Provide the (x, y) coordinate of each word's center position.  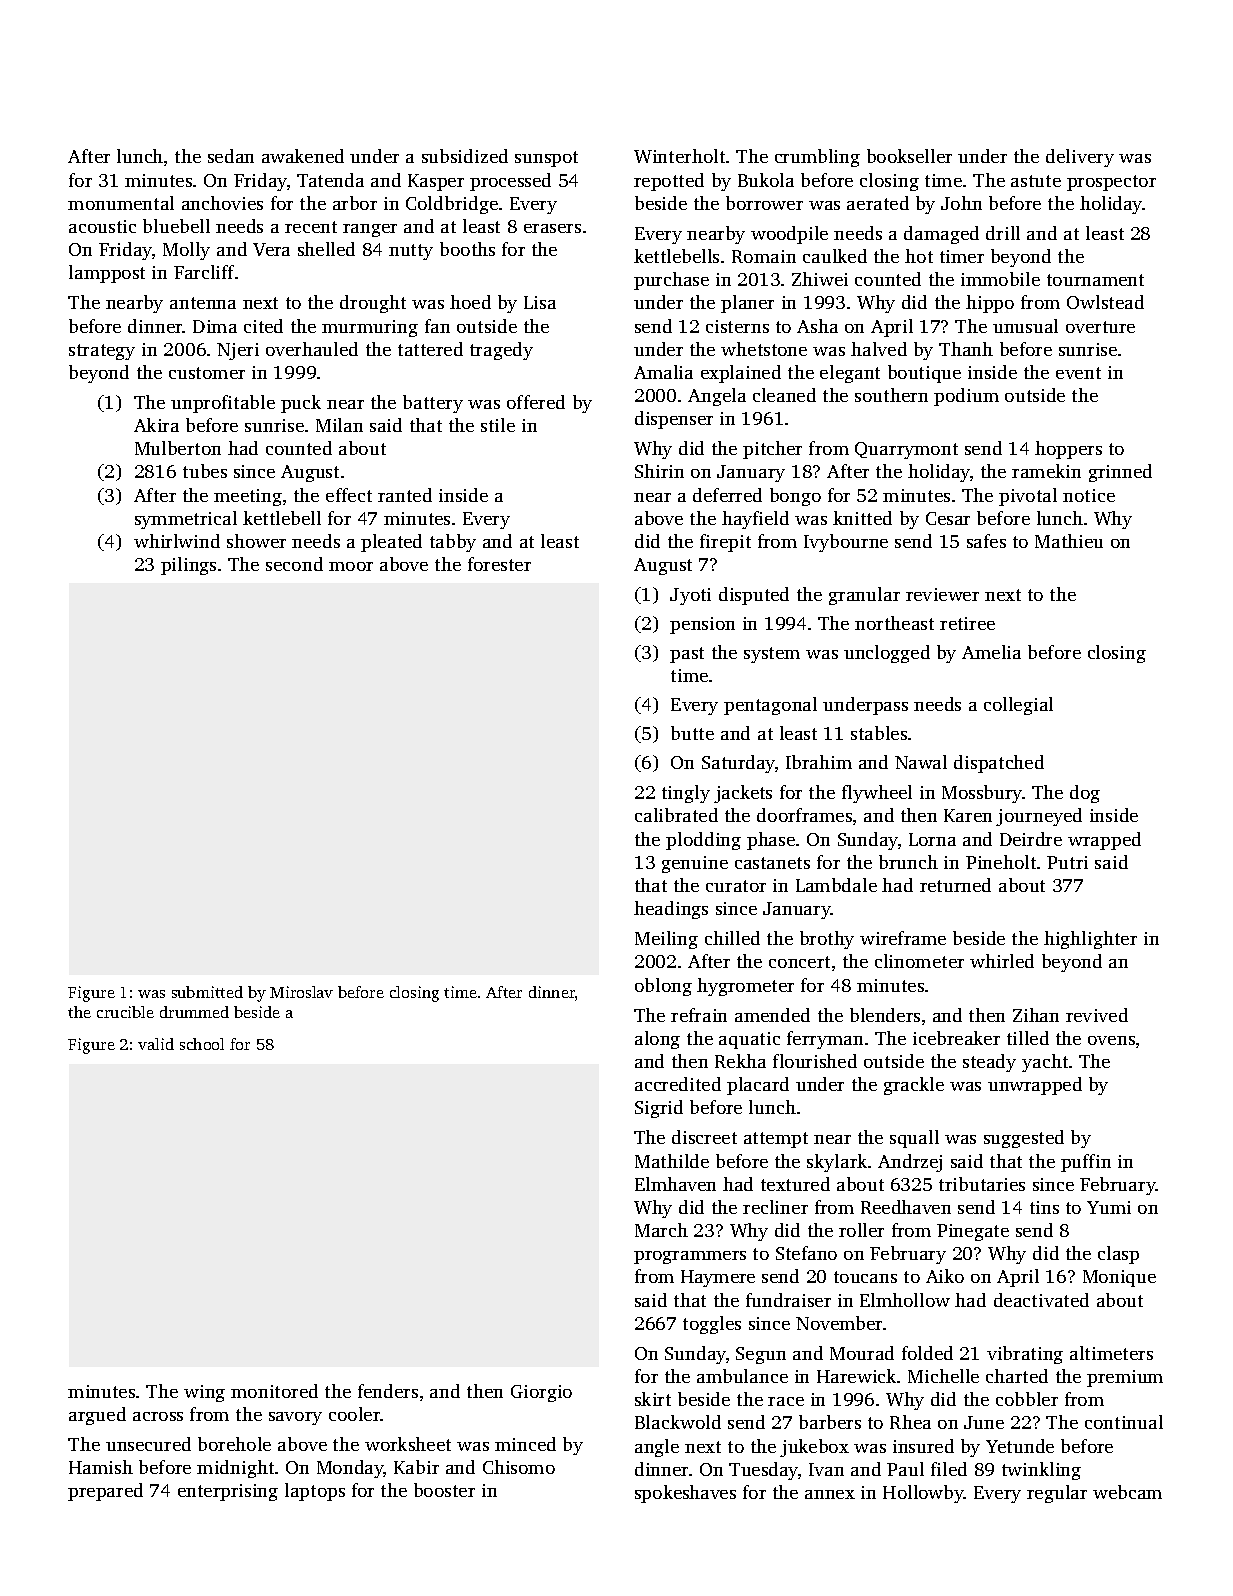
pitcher (772, 450)
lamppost (107, 274)
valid (156, 1044)
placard (758, 1086)
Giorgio (541, 1393)
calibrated (676, 815)
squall (914, 1139)
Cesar (948, 518)
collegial (1018, 706)
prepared (105, 1492)
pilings (188, 566)
